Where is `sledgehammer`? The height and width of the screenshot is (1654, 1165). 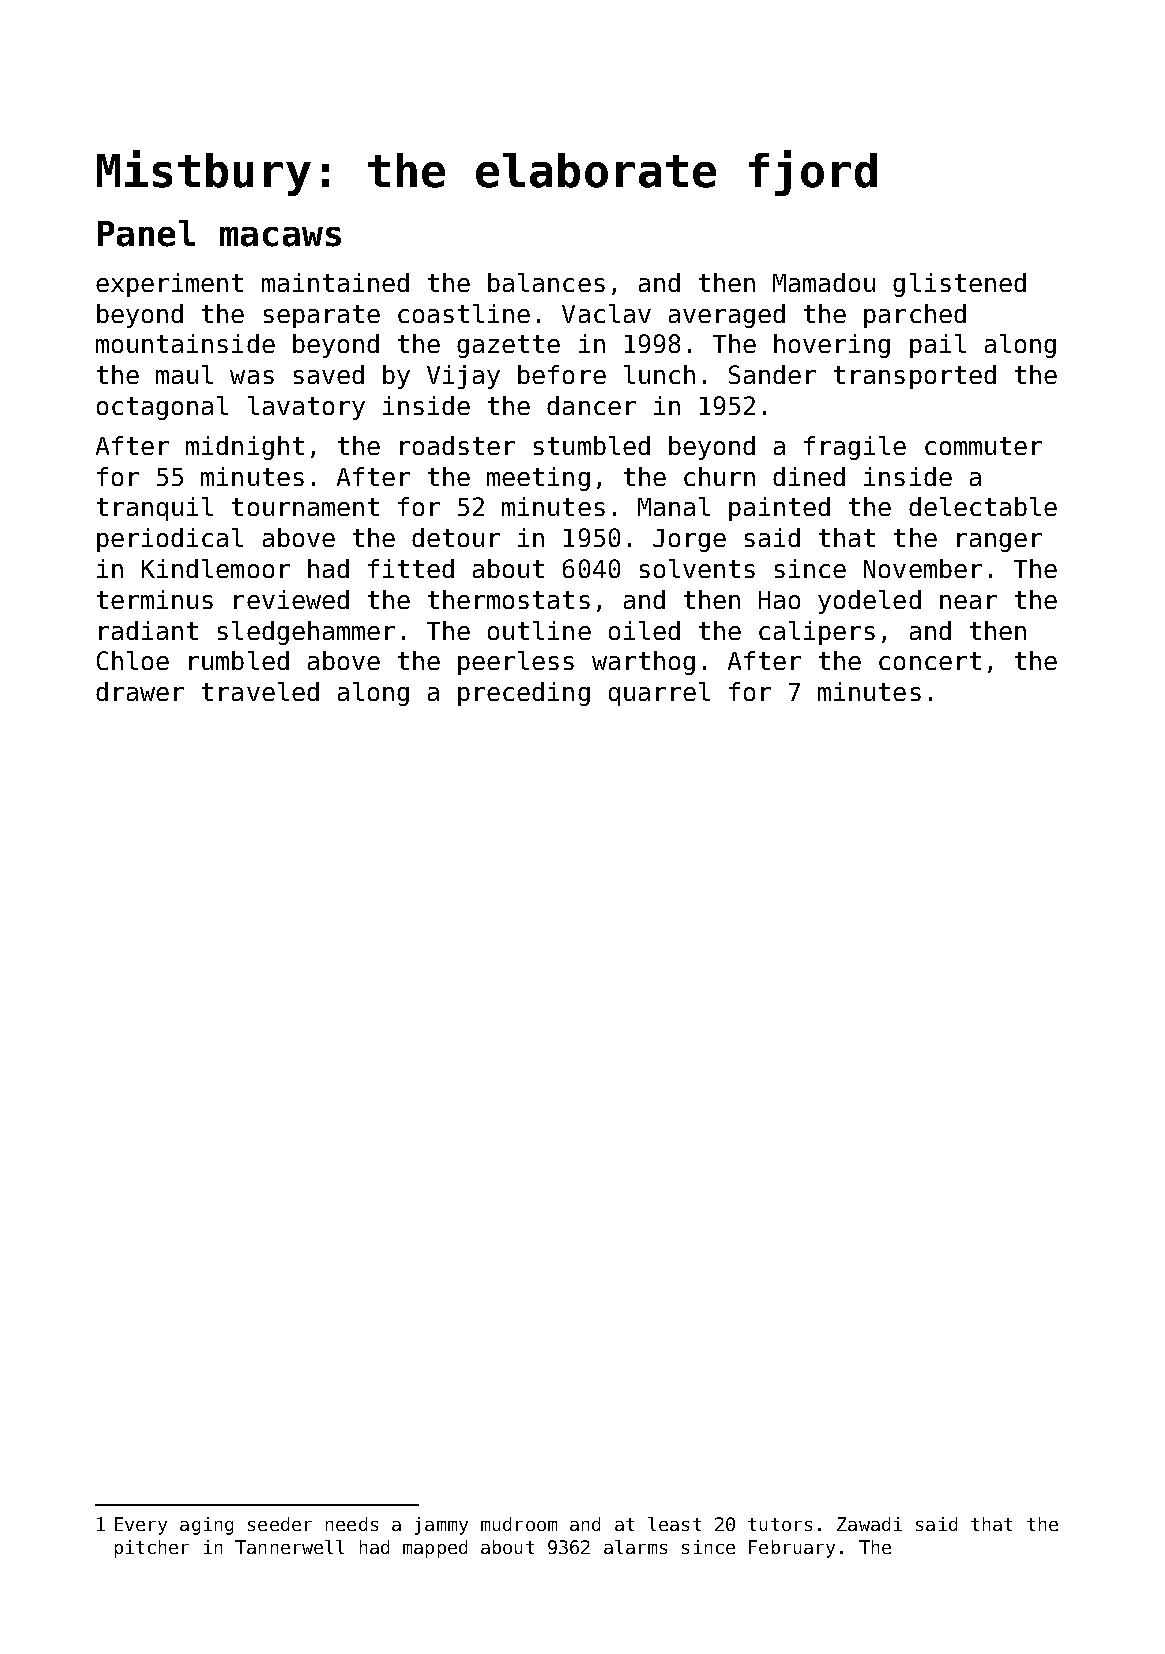 sledgehammer is located at coordinates (306, 633).
